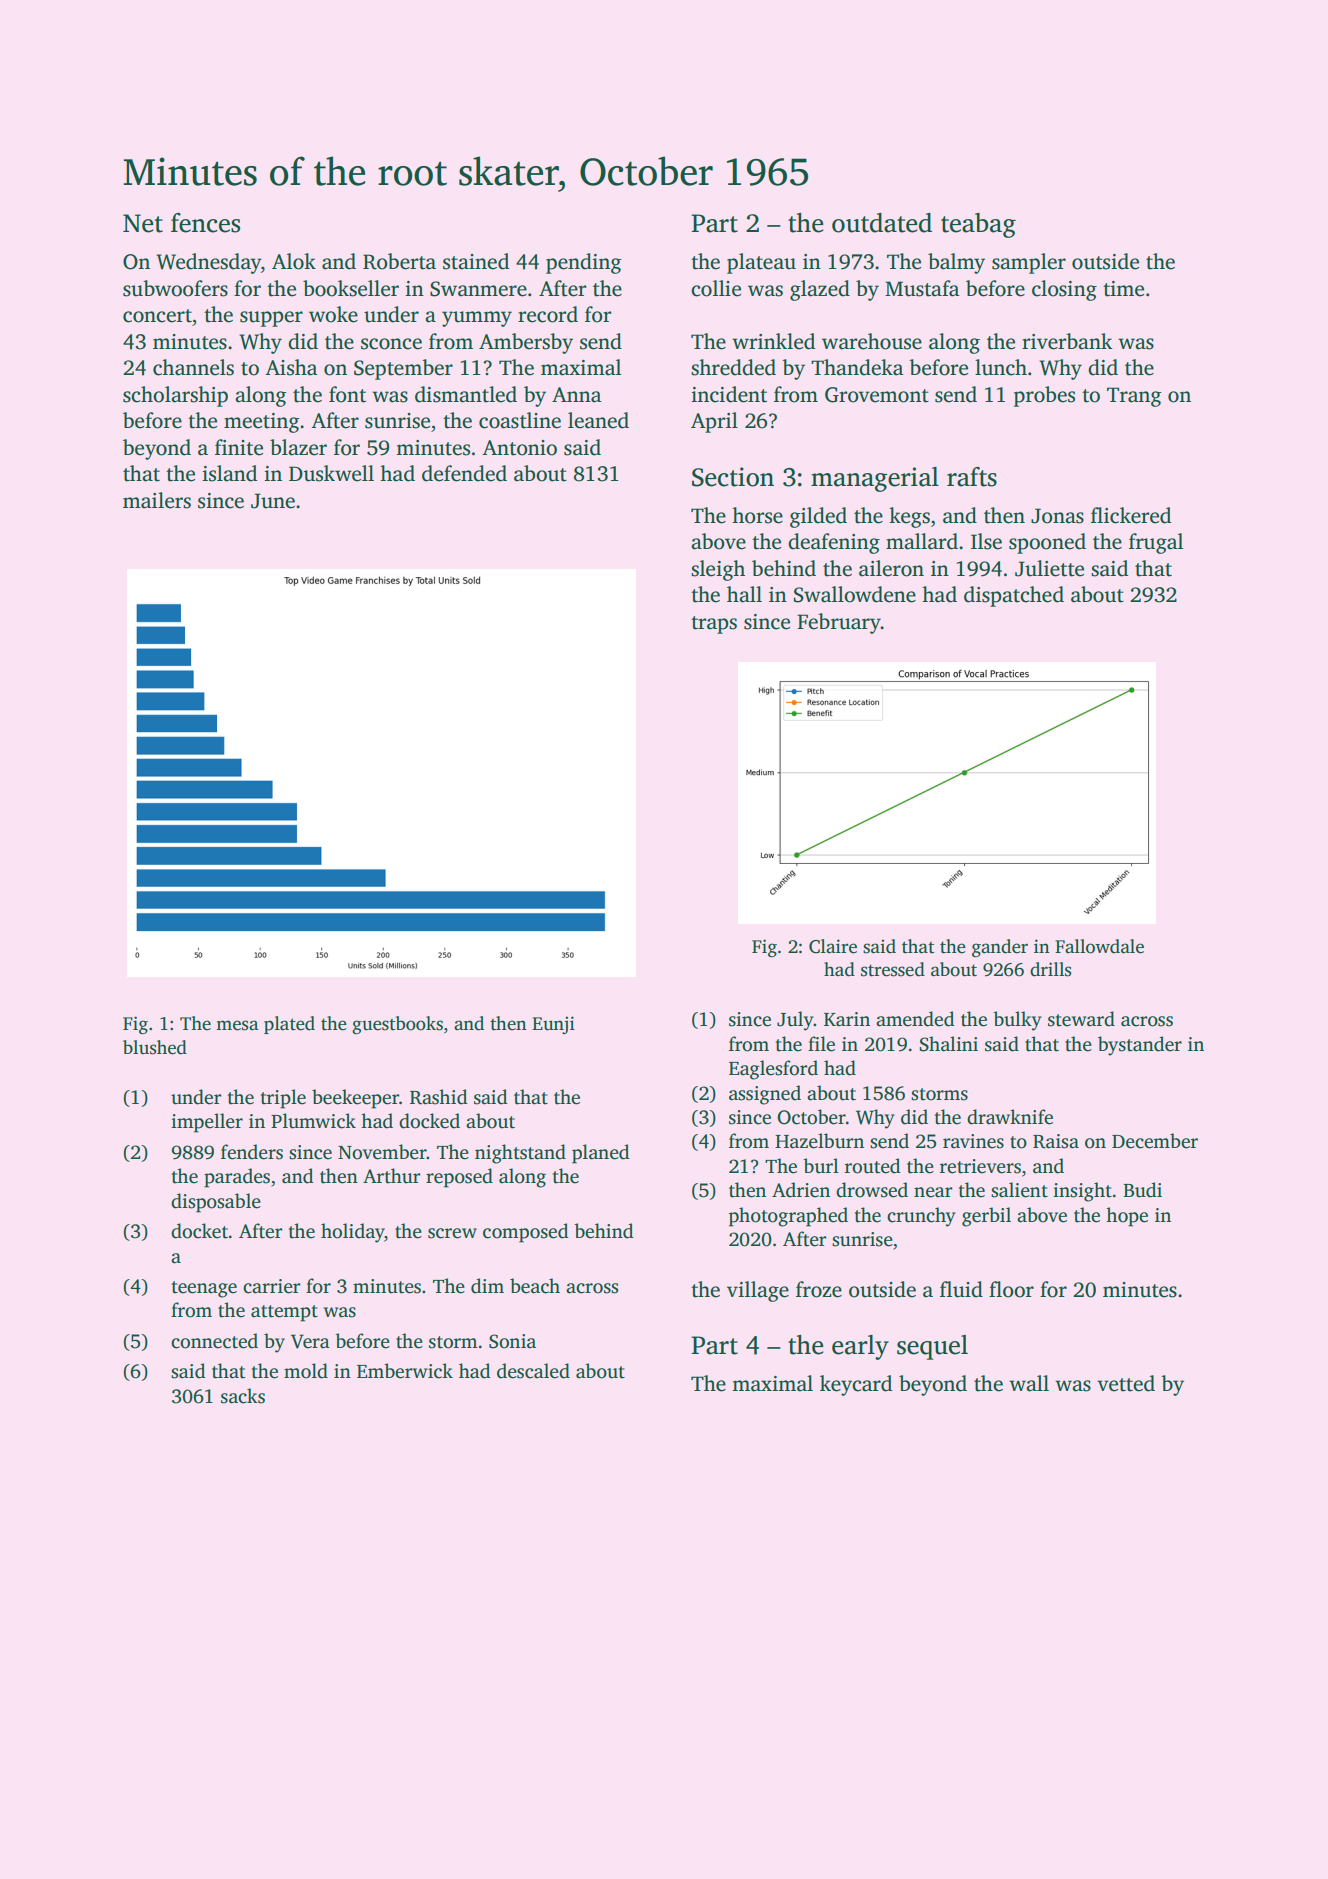 Image resolution: width=1328 pixels, height=1879 pixels. I want to click on Roberta, so click(399, 261).
